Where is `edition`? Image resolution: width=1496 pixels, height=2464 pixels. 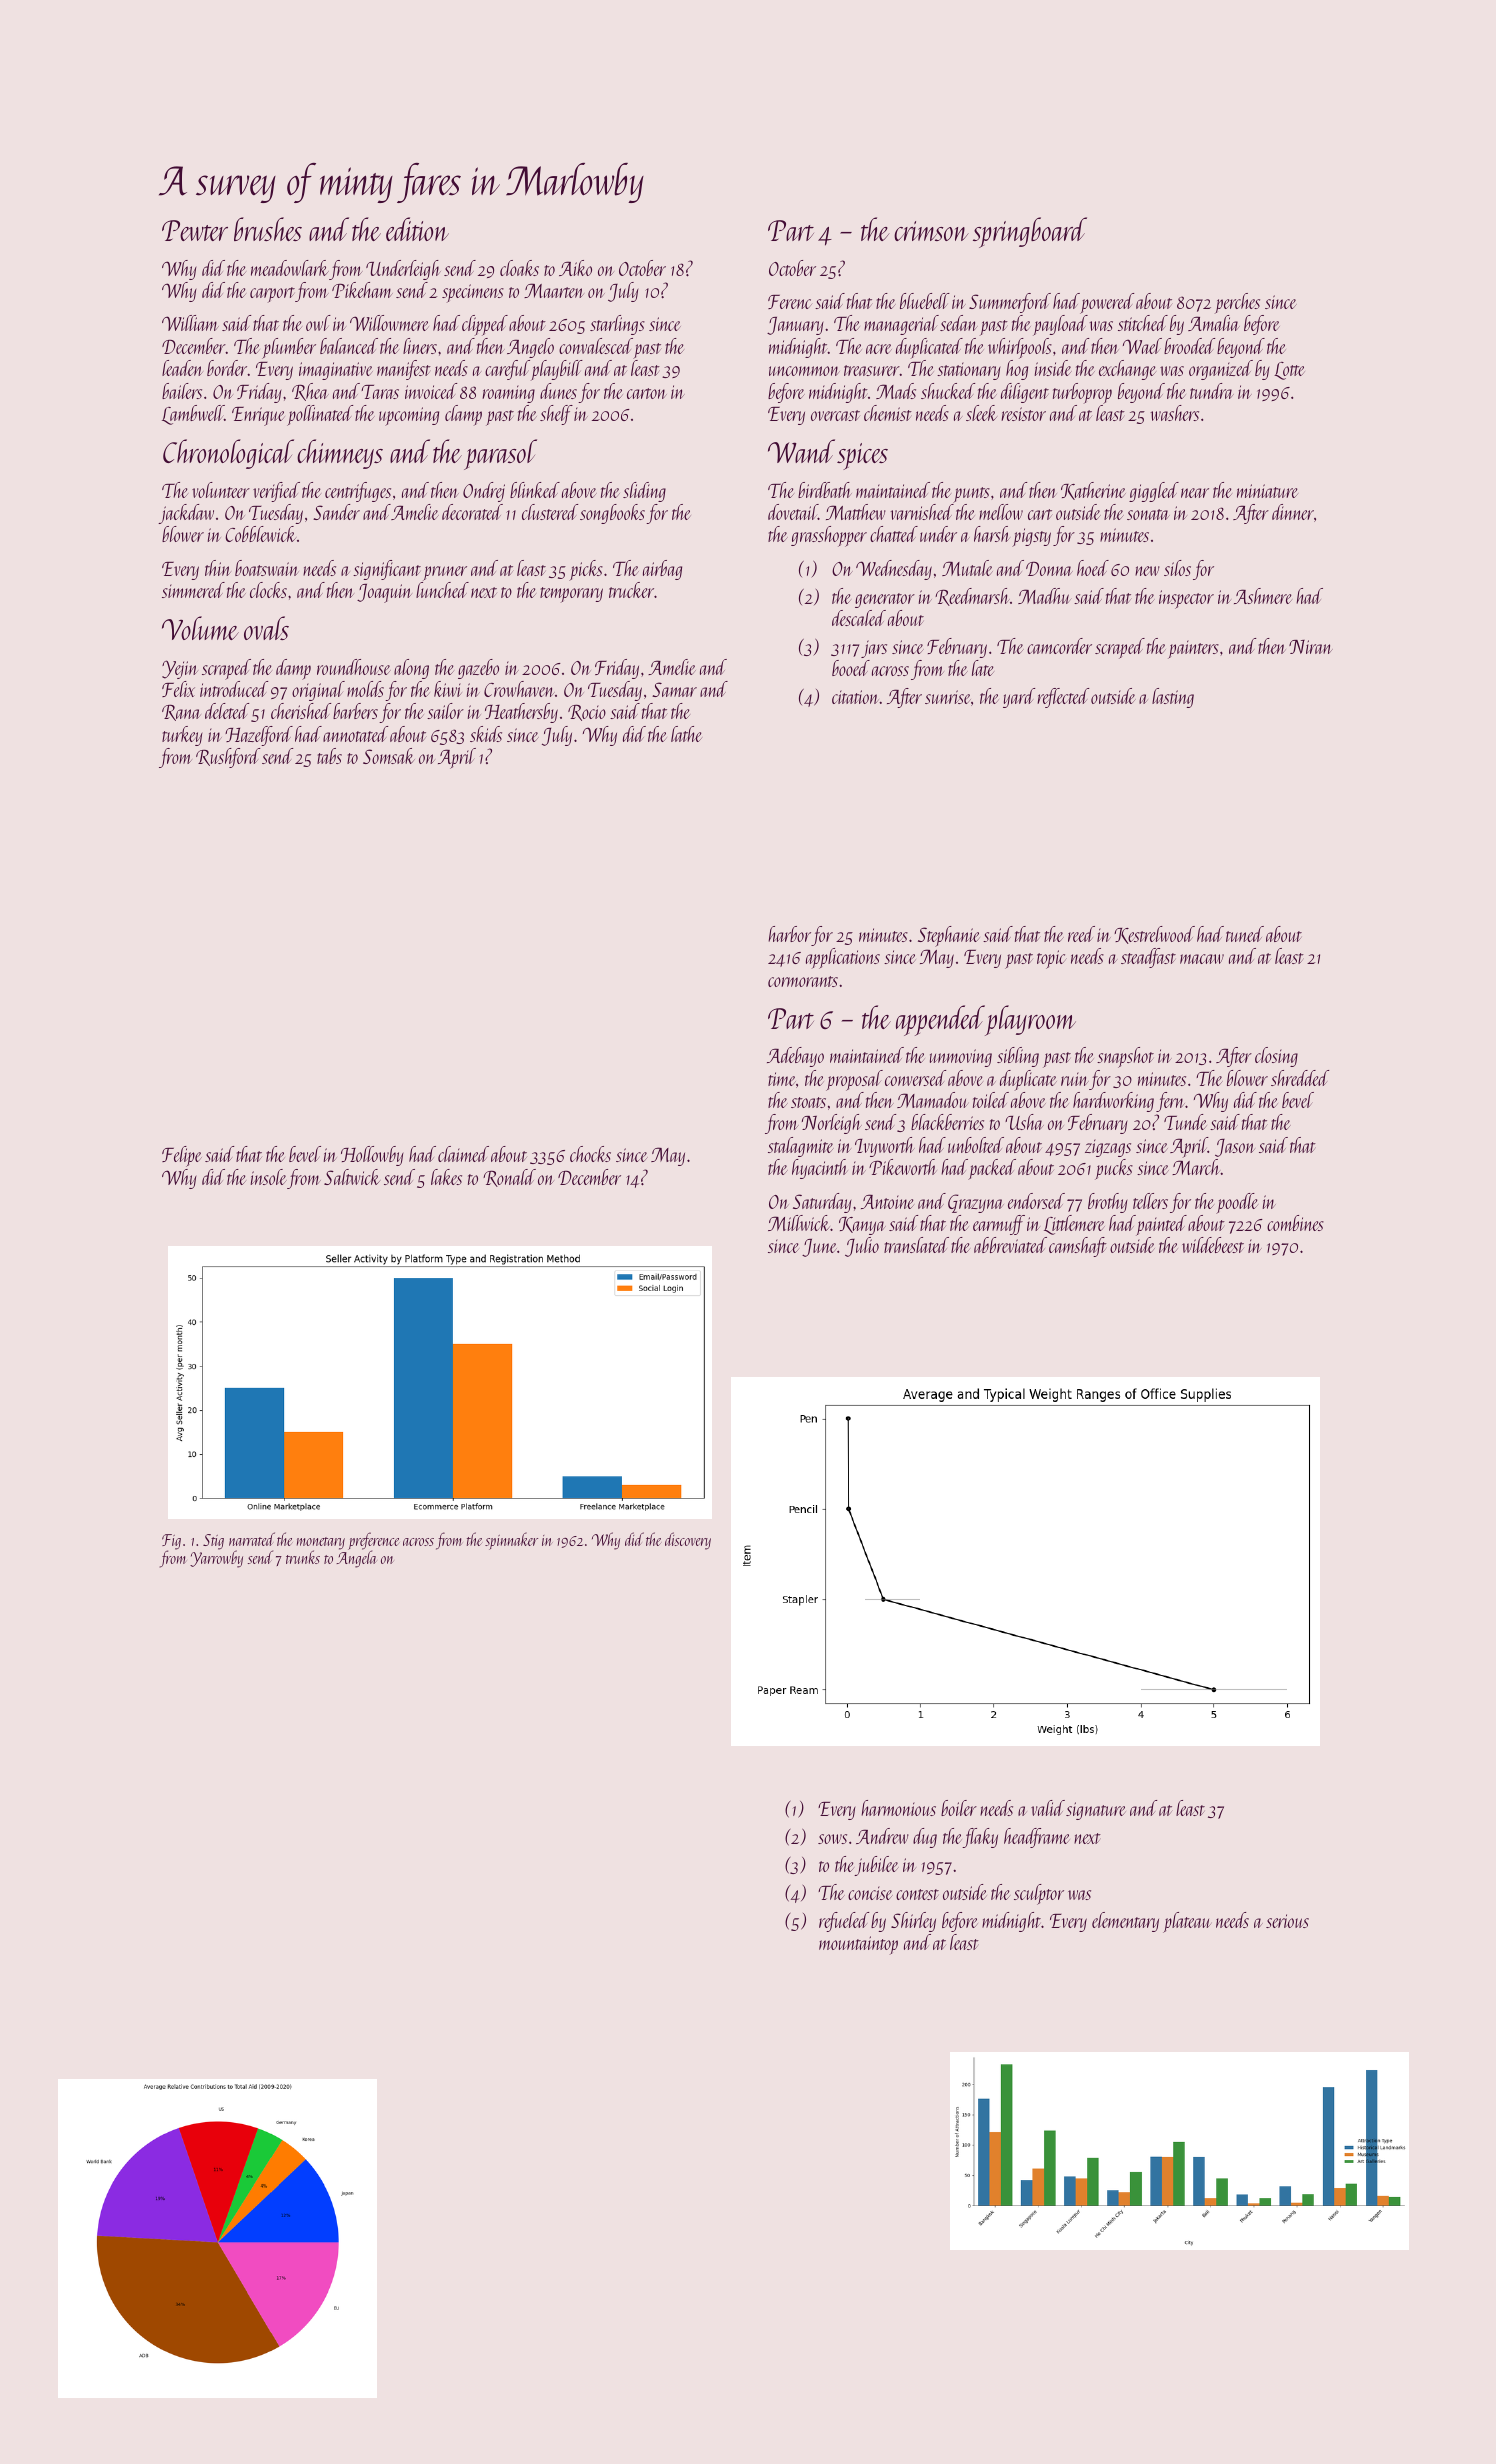
edition is located at coordinates (417, 229).
